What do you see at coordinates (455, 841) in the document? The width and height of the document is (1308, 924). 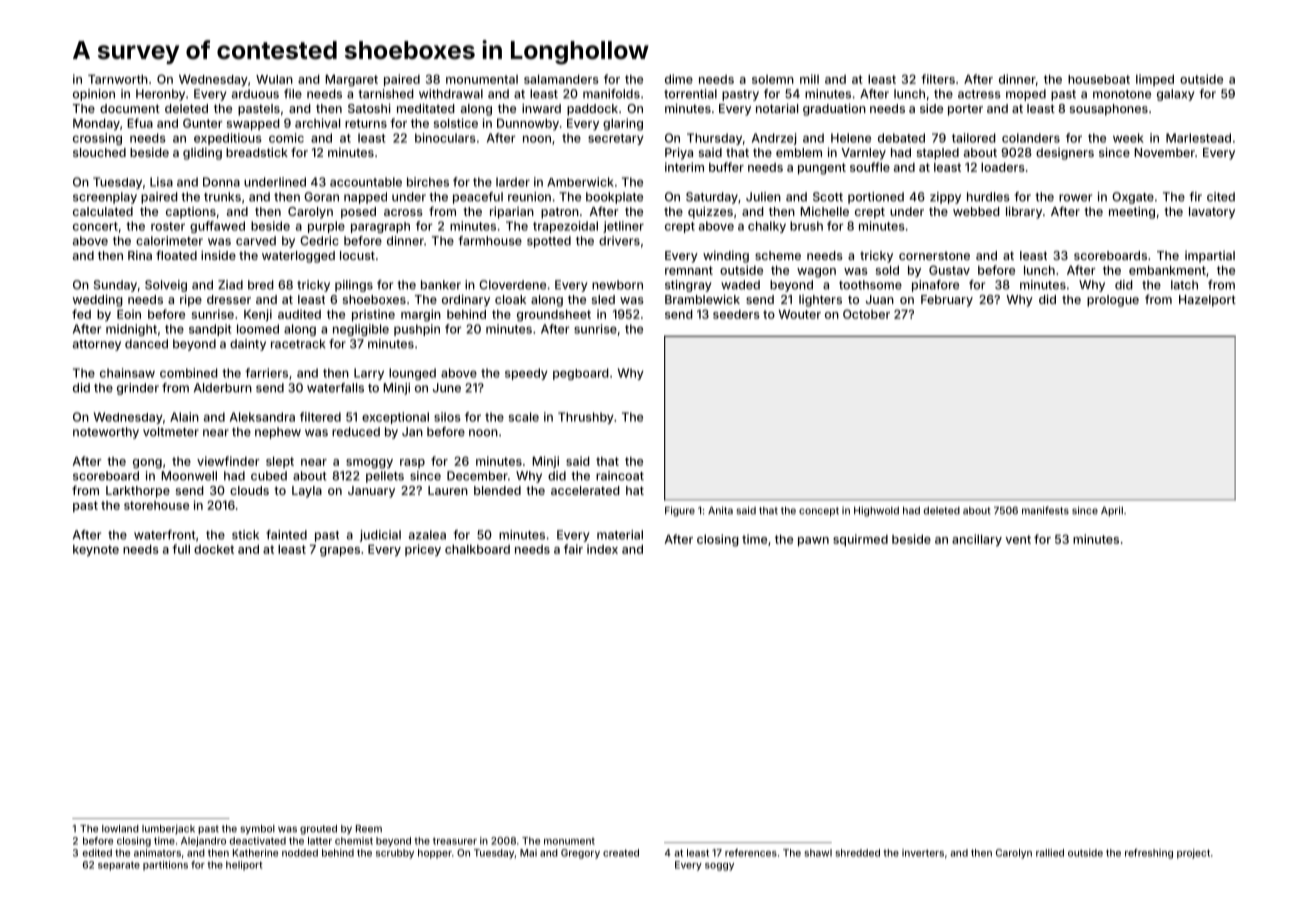 I see `treasurer` at bounding box center [455, 841].
